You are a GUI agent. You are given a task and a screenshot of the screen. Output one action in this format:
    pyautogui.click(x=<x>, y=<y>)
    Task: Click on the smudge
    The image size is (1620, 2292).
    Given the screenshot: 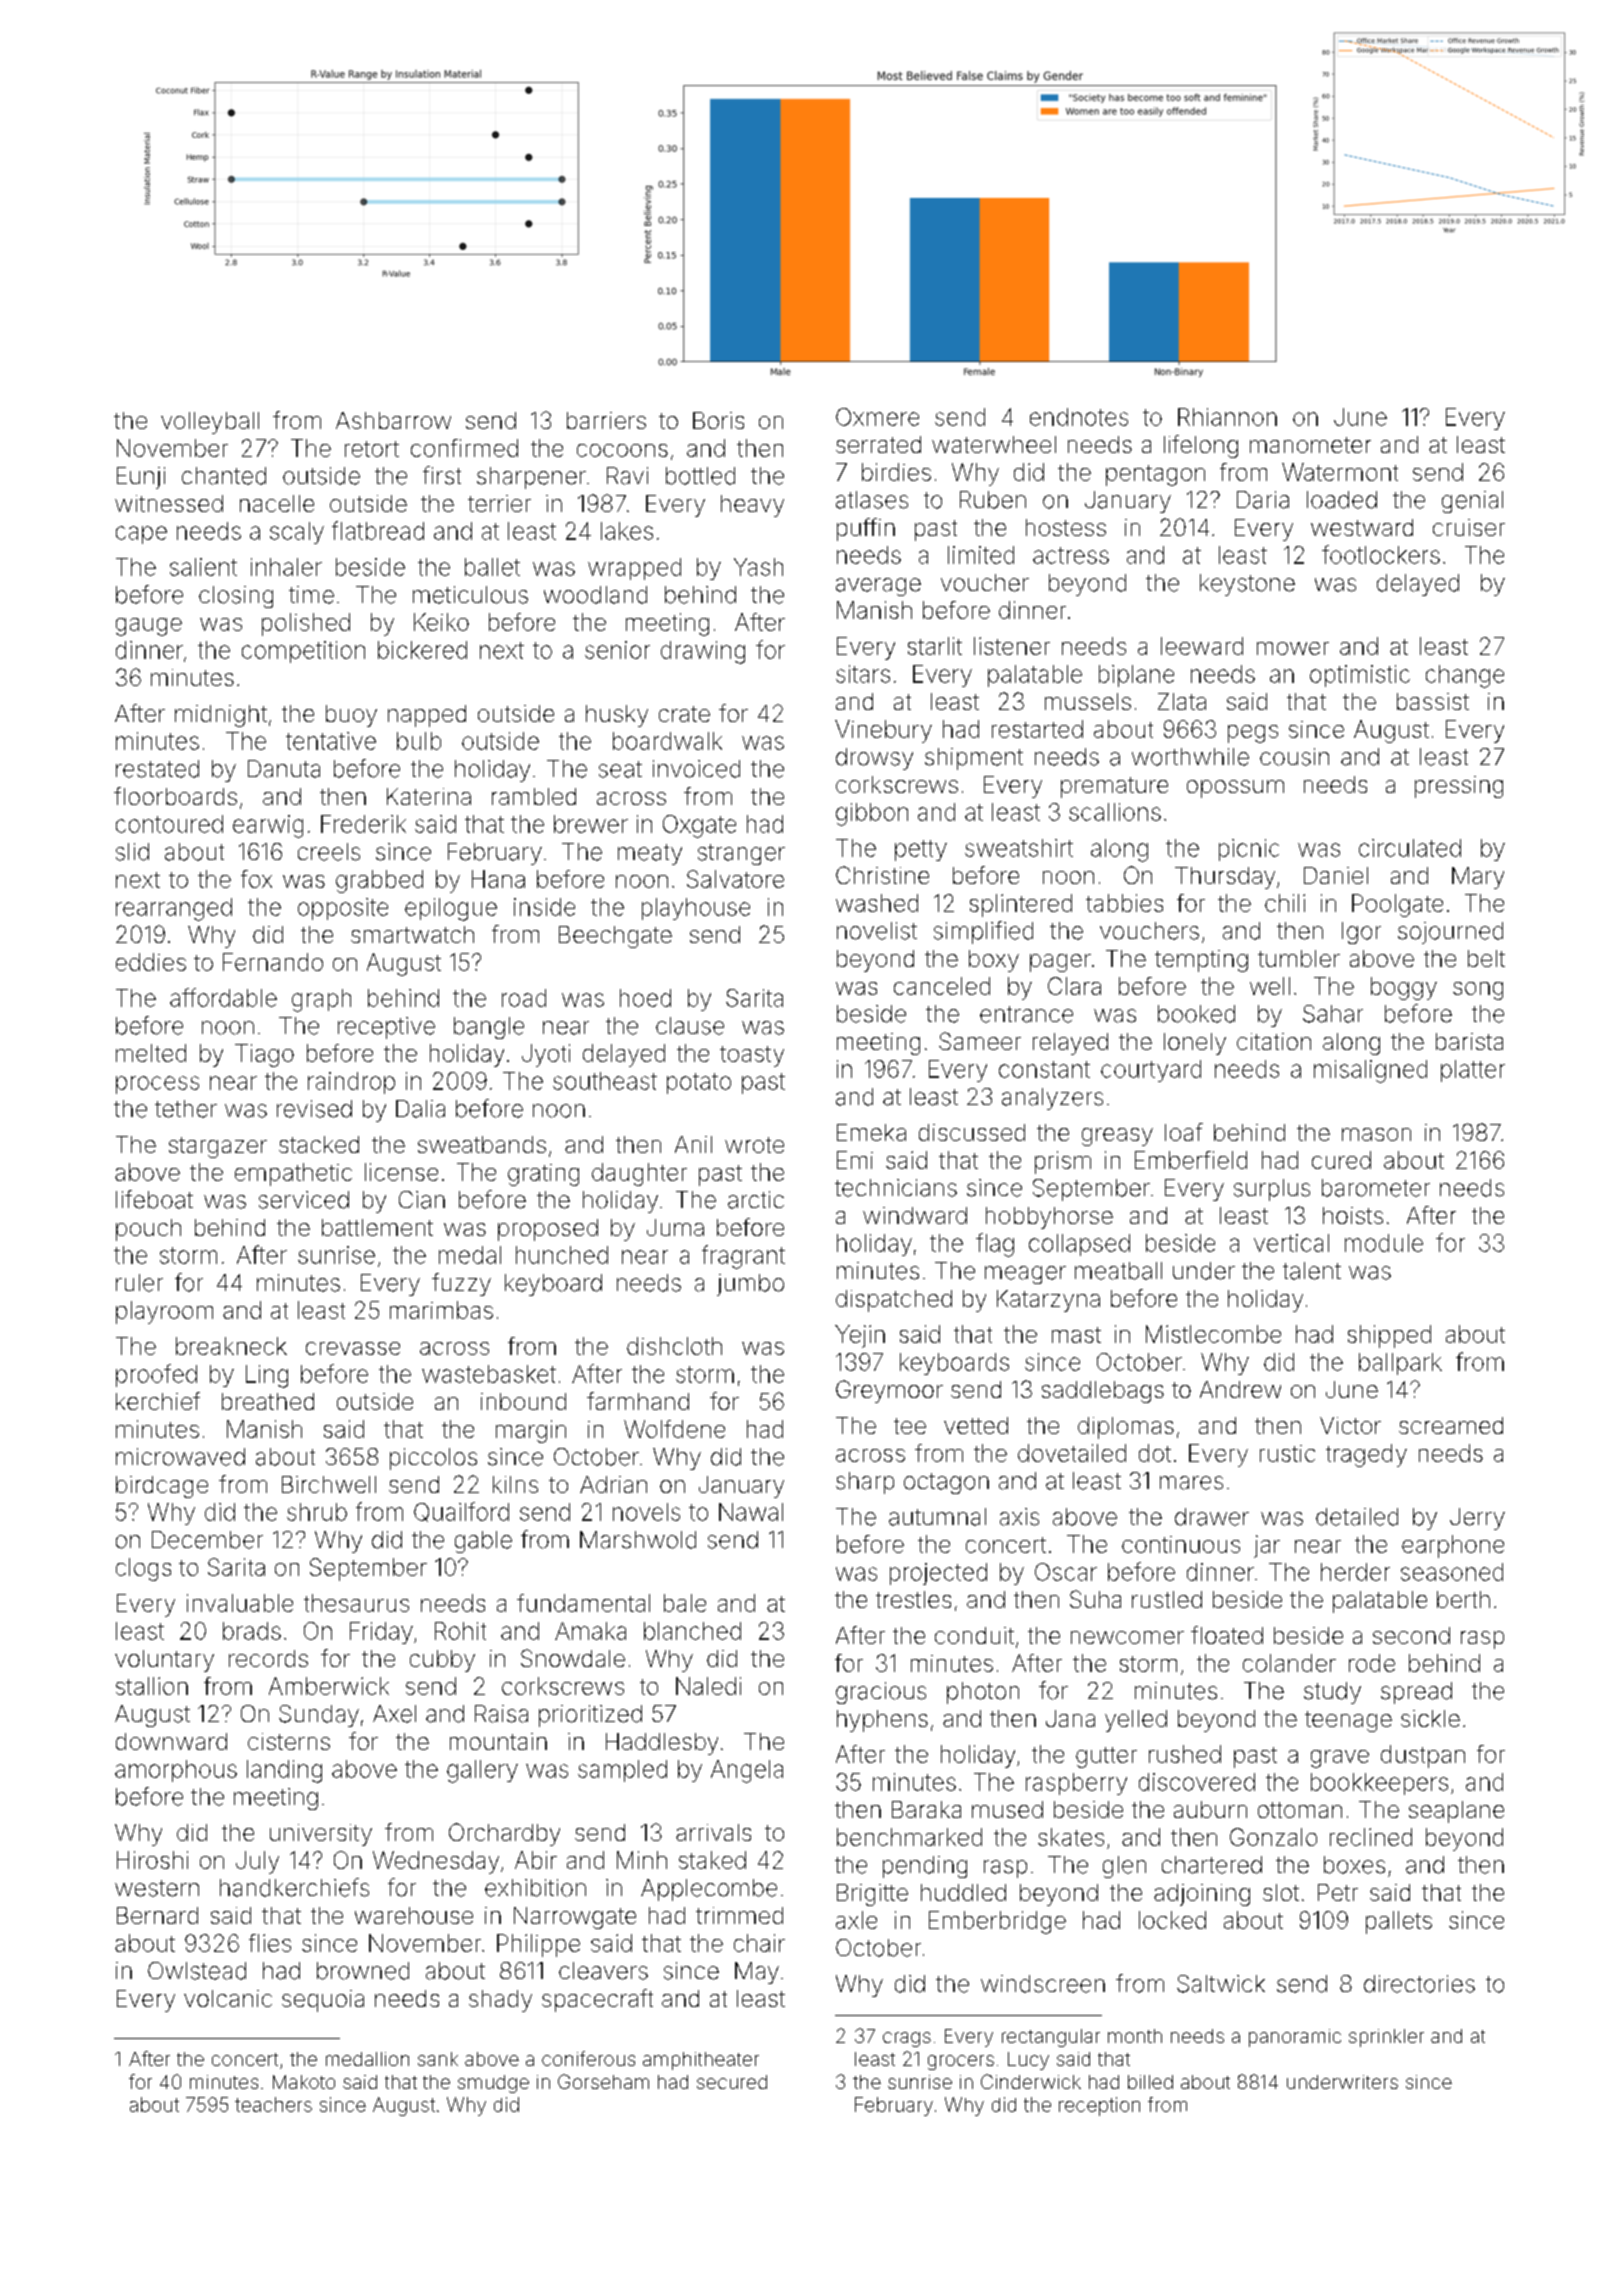 What is the action you would take?
    pyautogui.click(x=493, y=2084)
